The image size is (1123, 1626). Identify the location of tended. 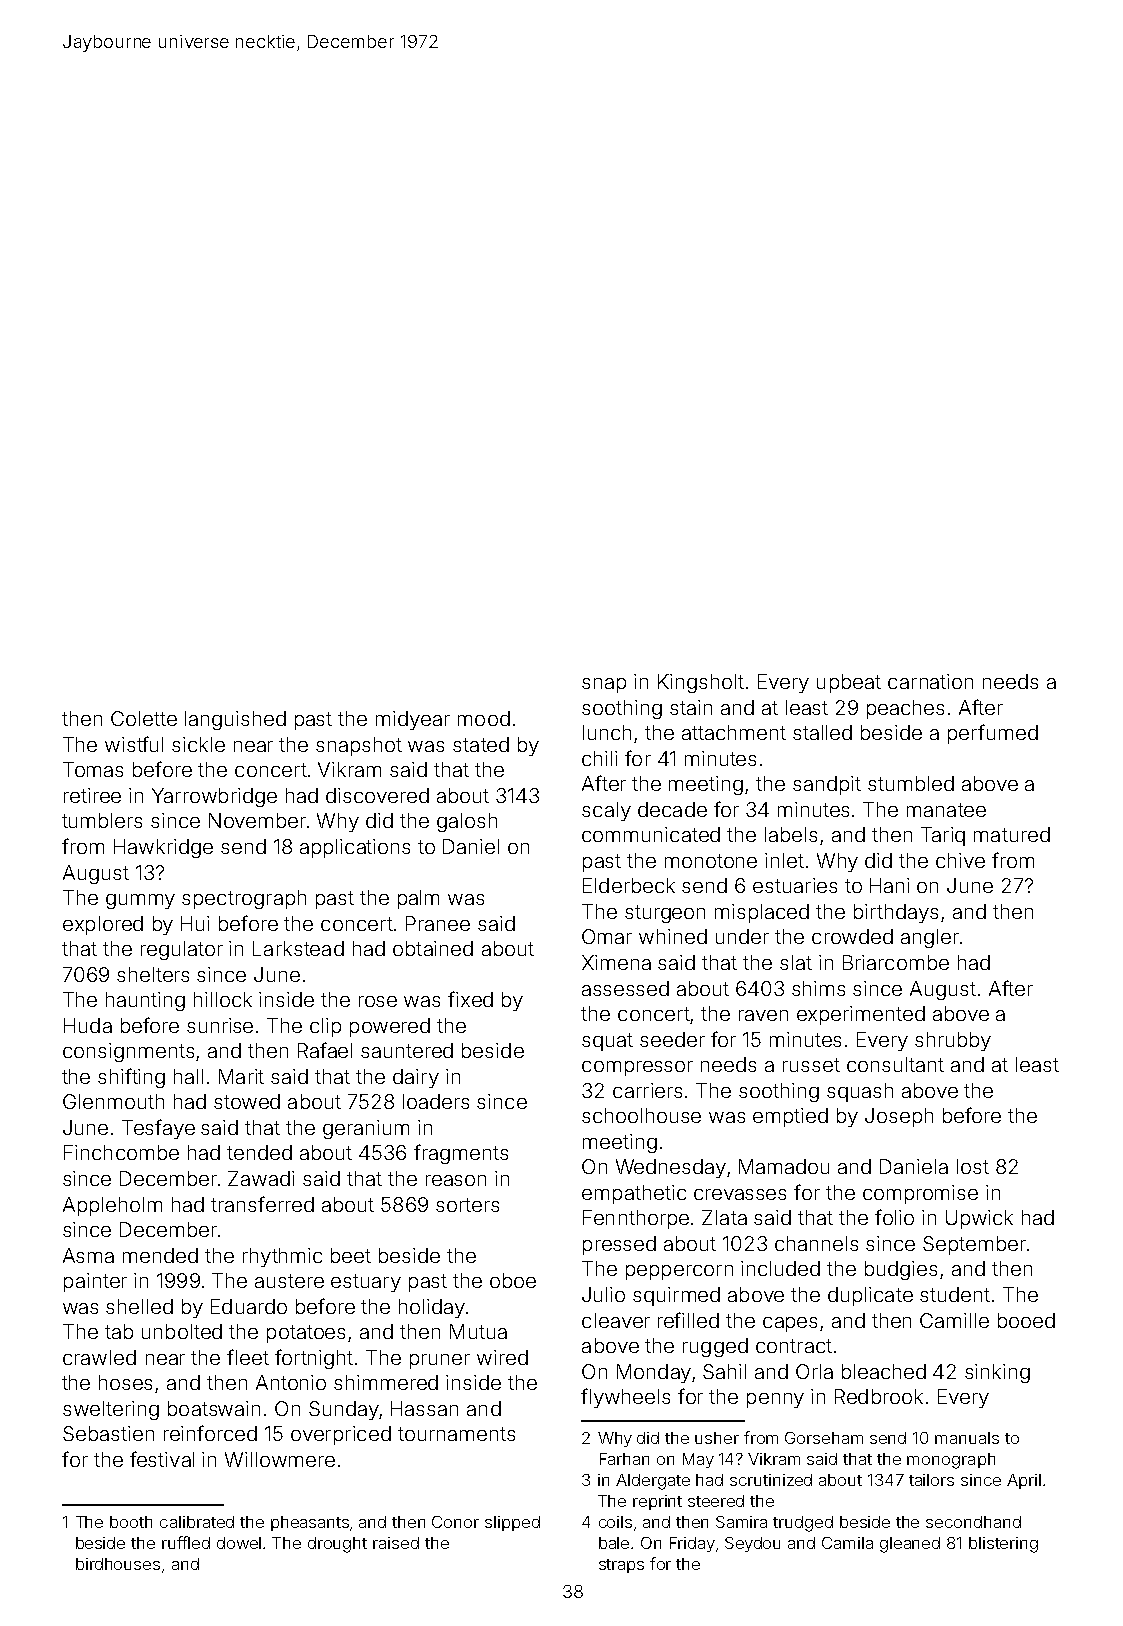
(259, 1152).
